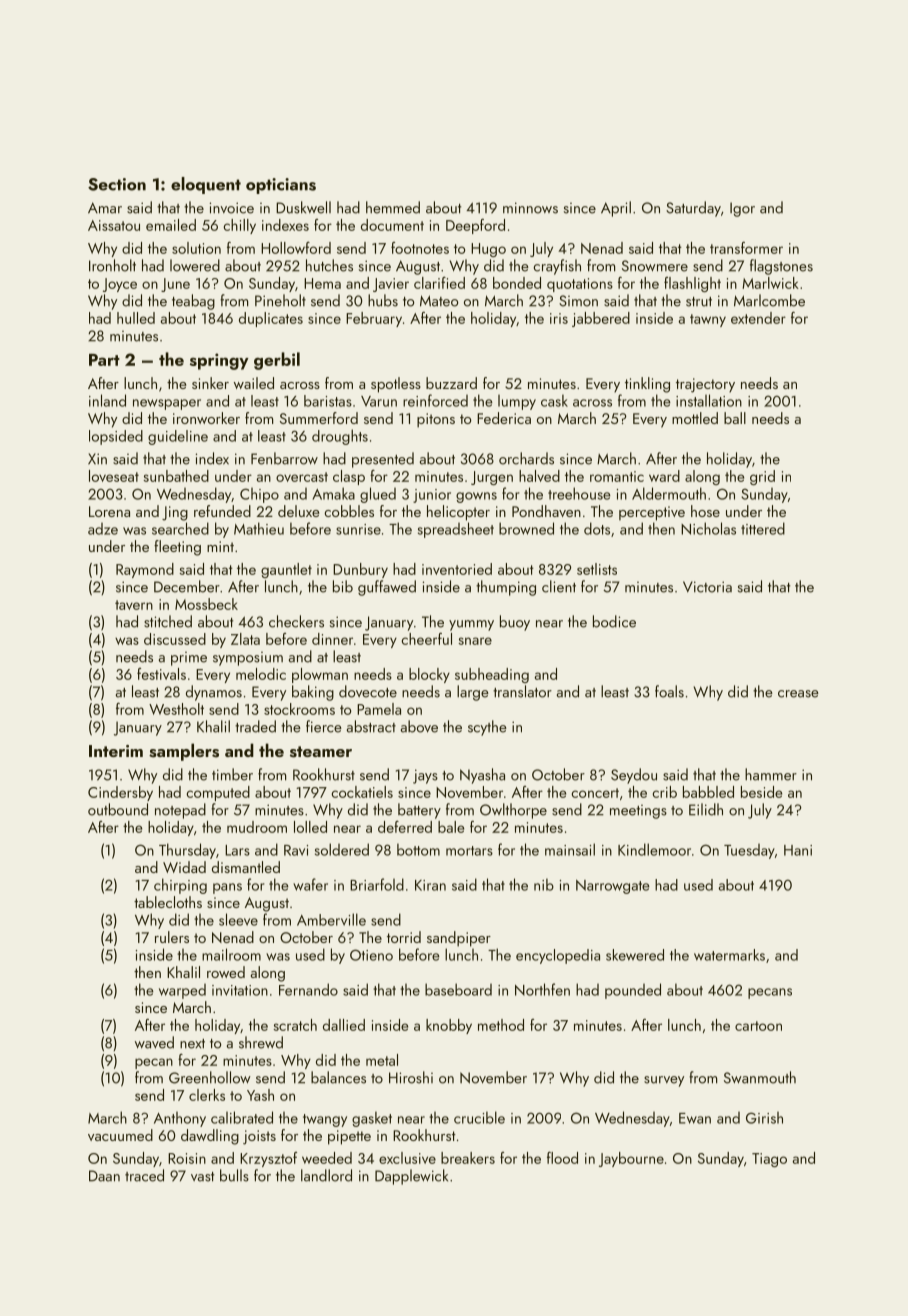  I want to click on ball, so click(735, 418).
